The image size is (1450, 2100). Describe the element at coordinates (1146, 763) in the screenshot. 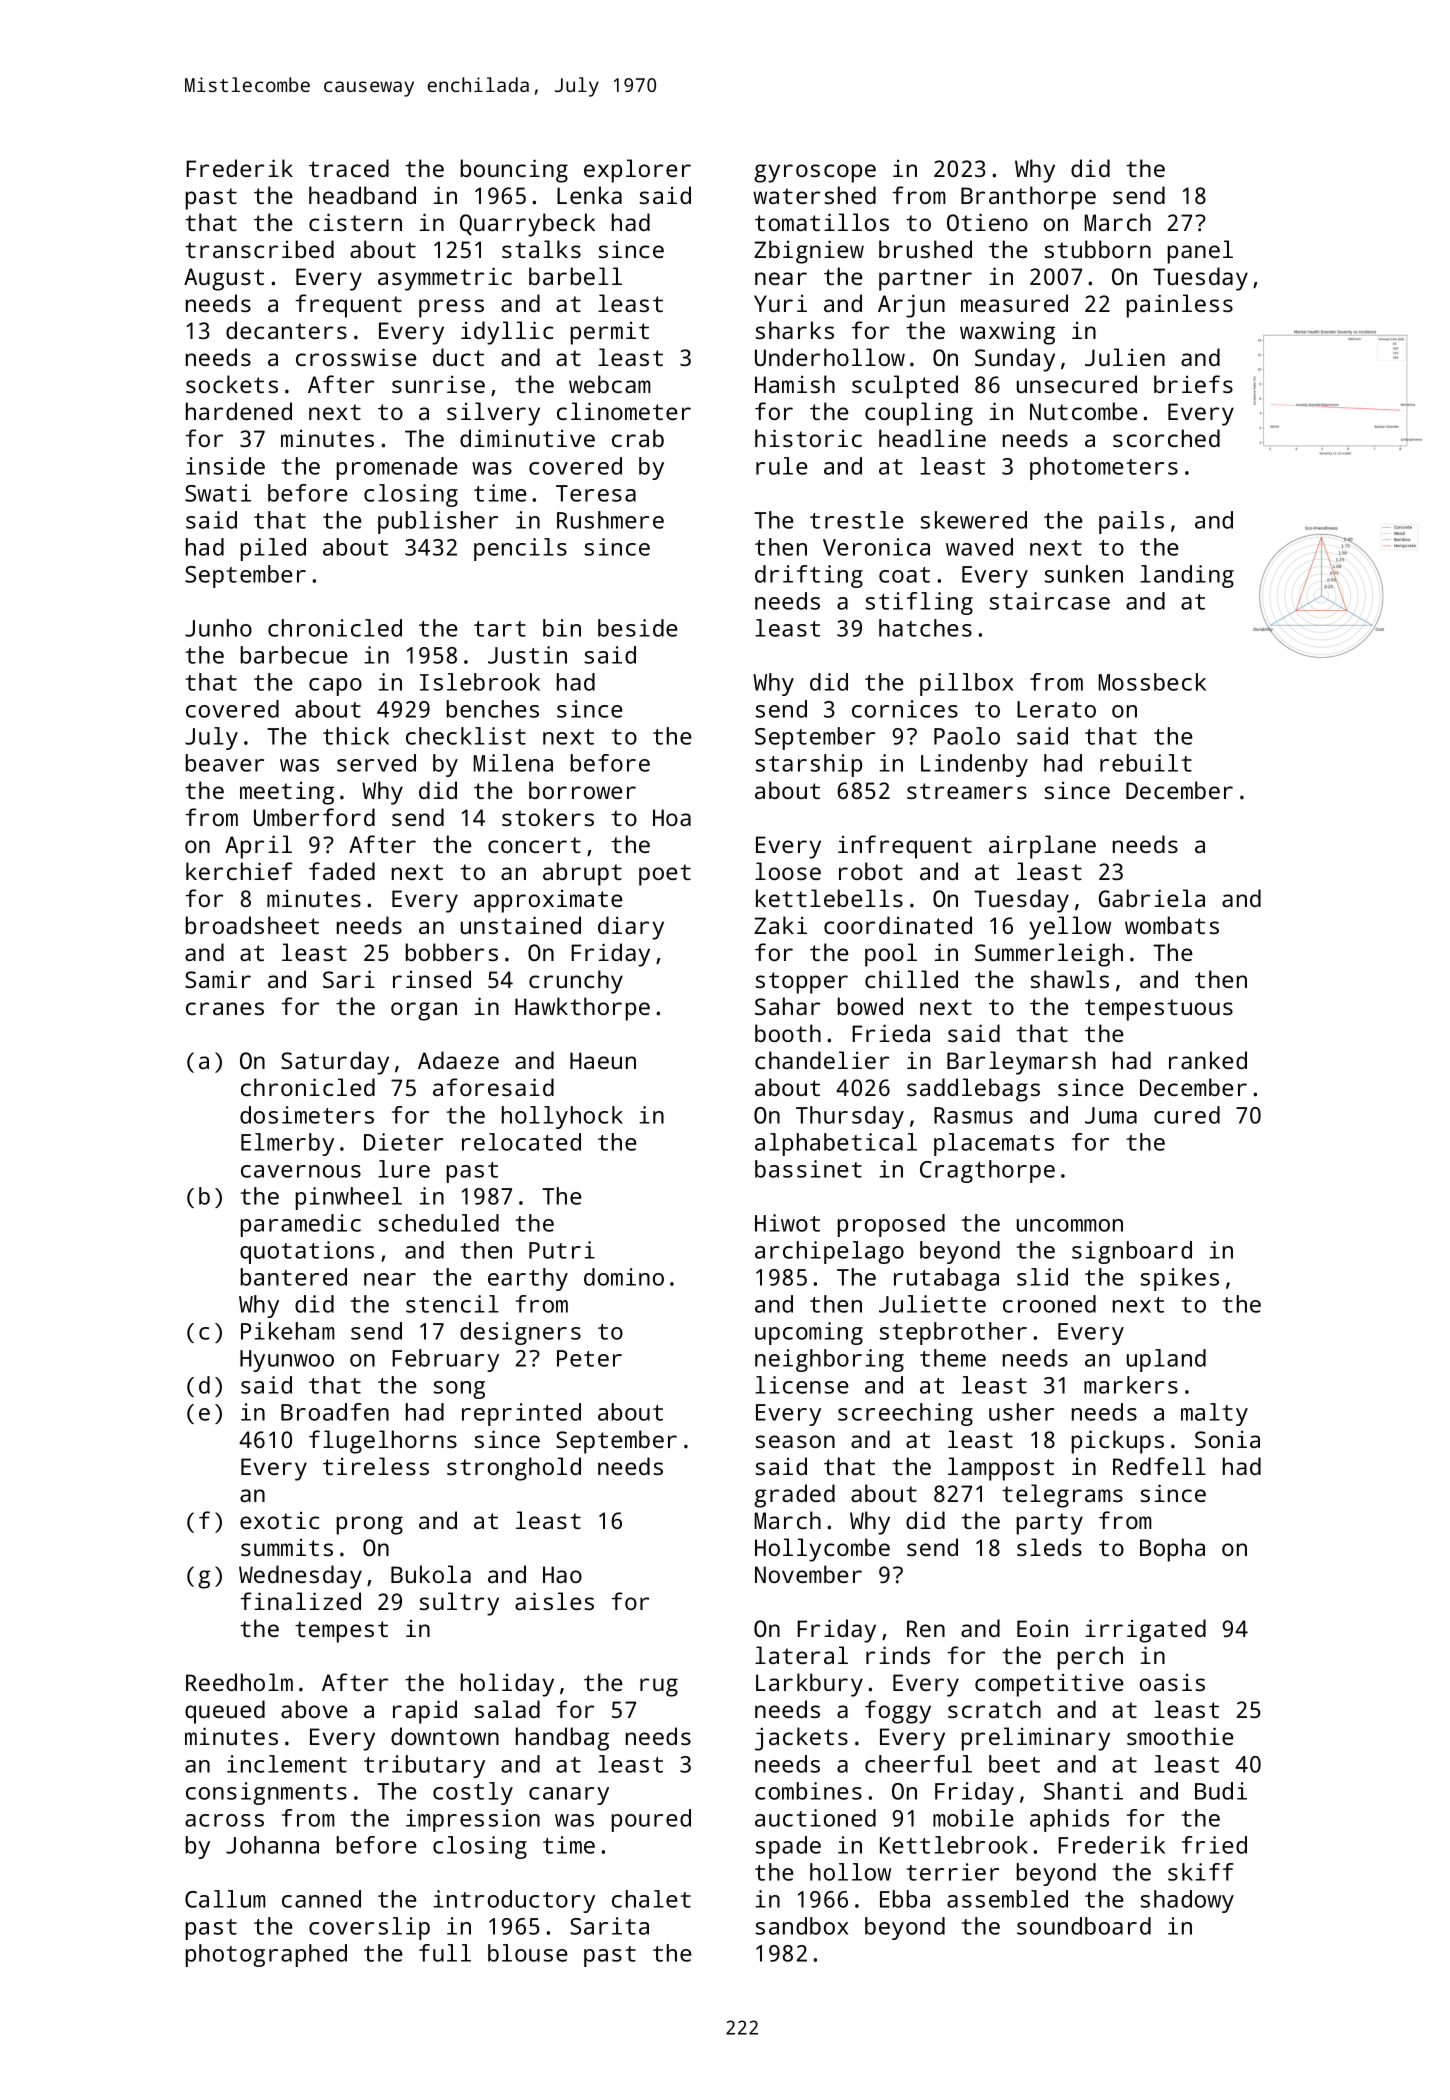

I see `rebuilt` at that location.
